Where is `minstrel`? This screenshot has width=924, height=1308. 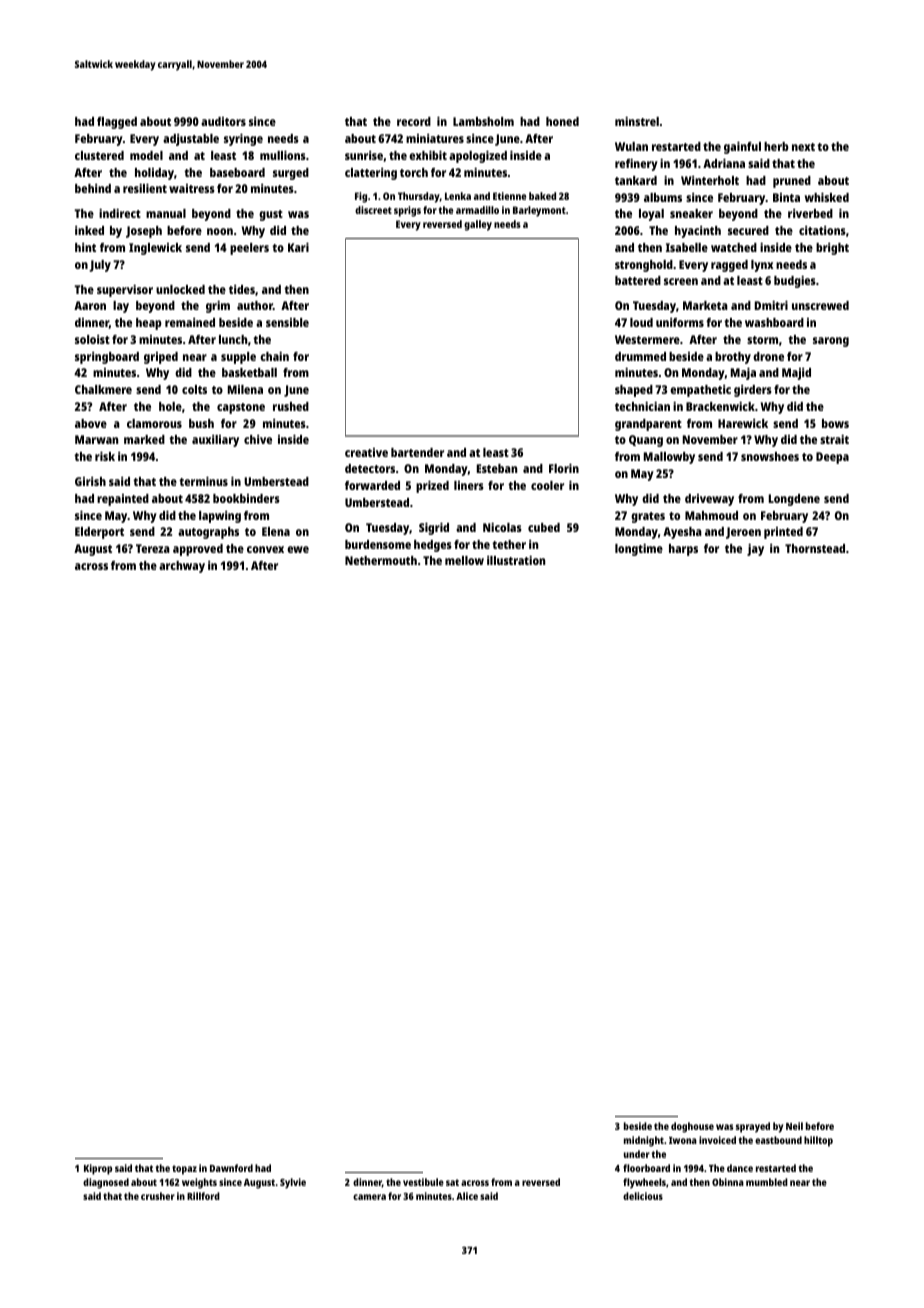 minstrel is located at coordinates (637, 121).
